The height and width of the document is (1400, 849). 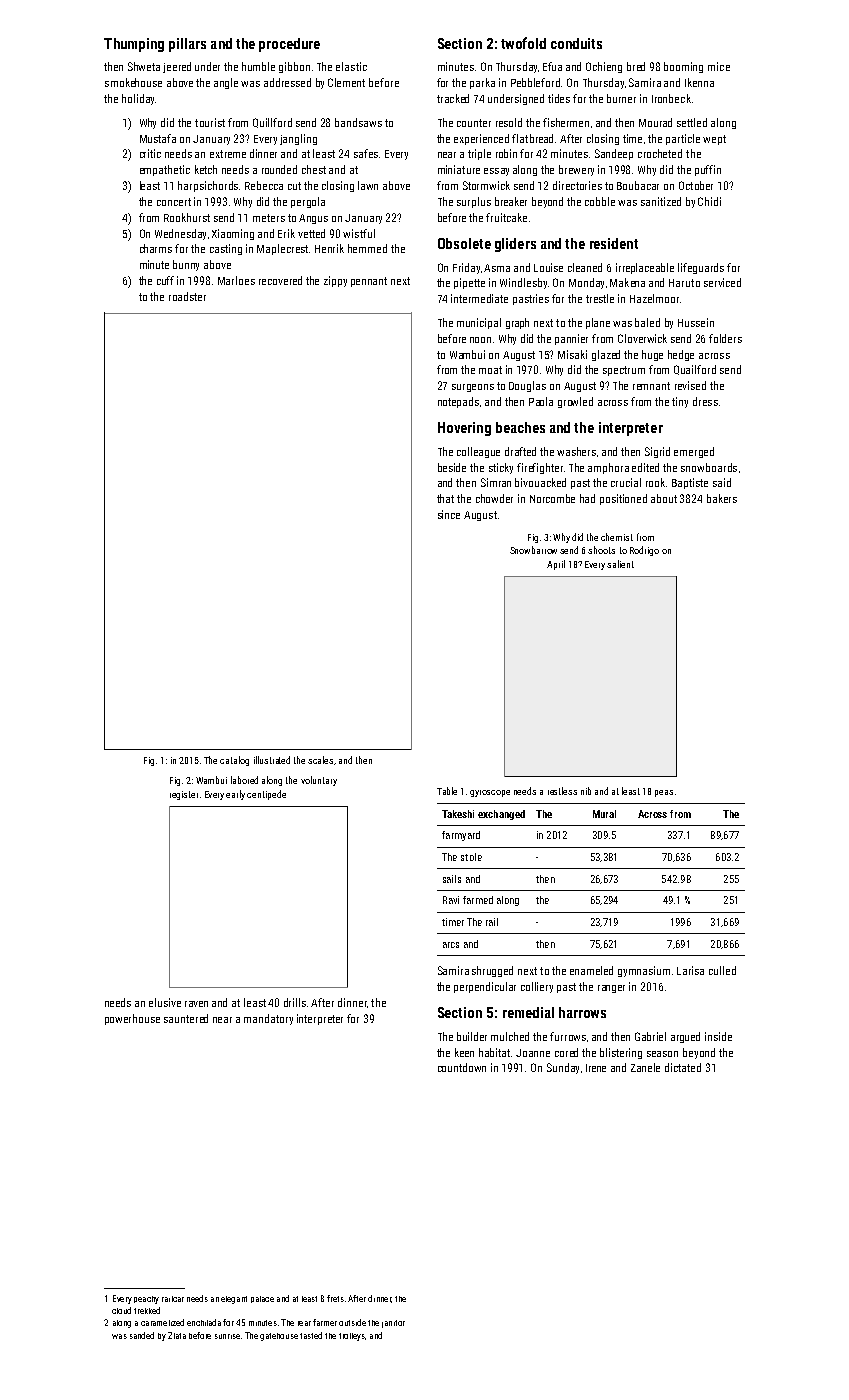 I want to click on pillars, so click(x=187, y=45).
